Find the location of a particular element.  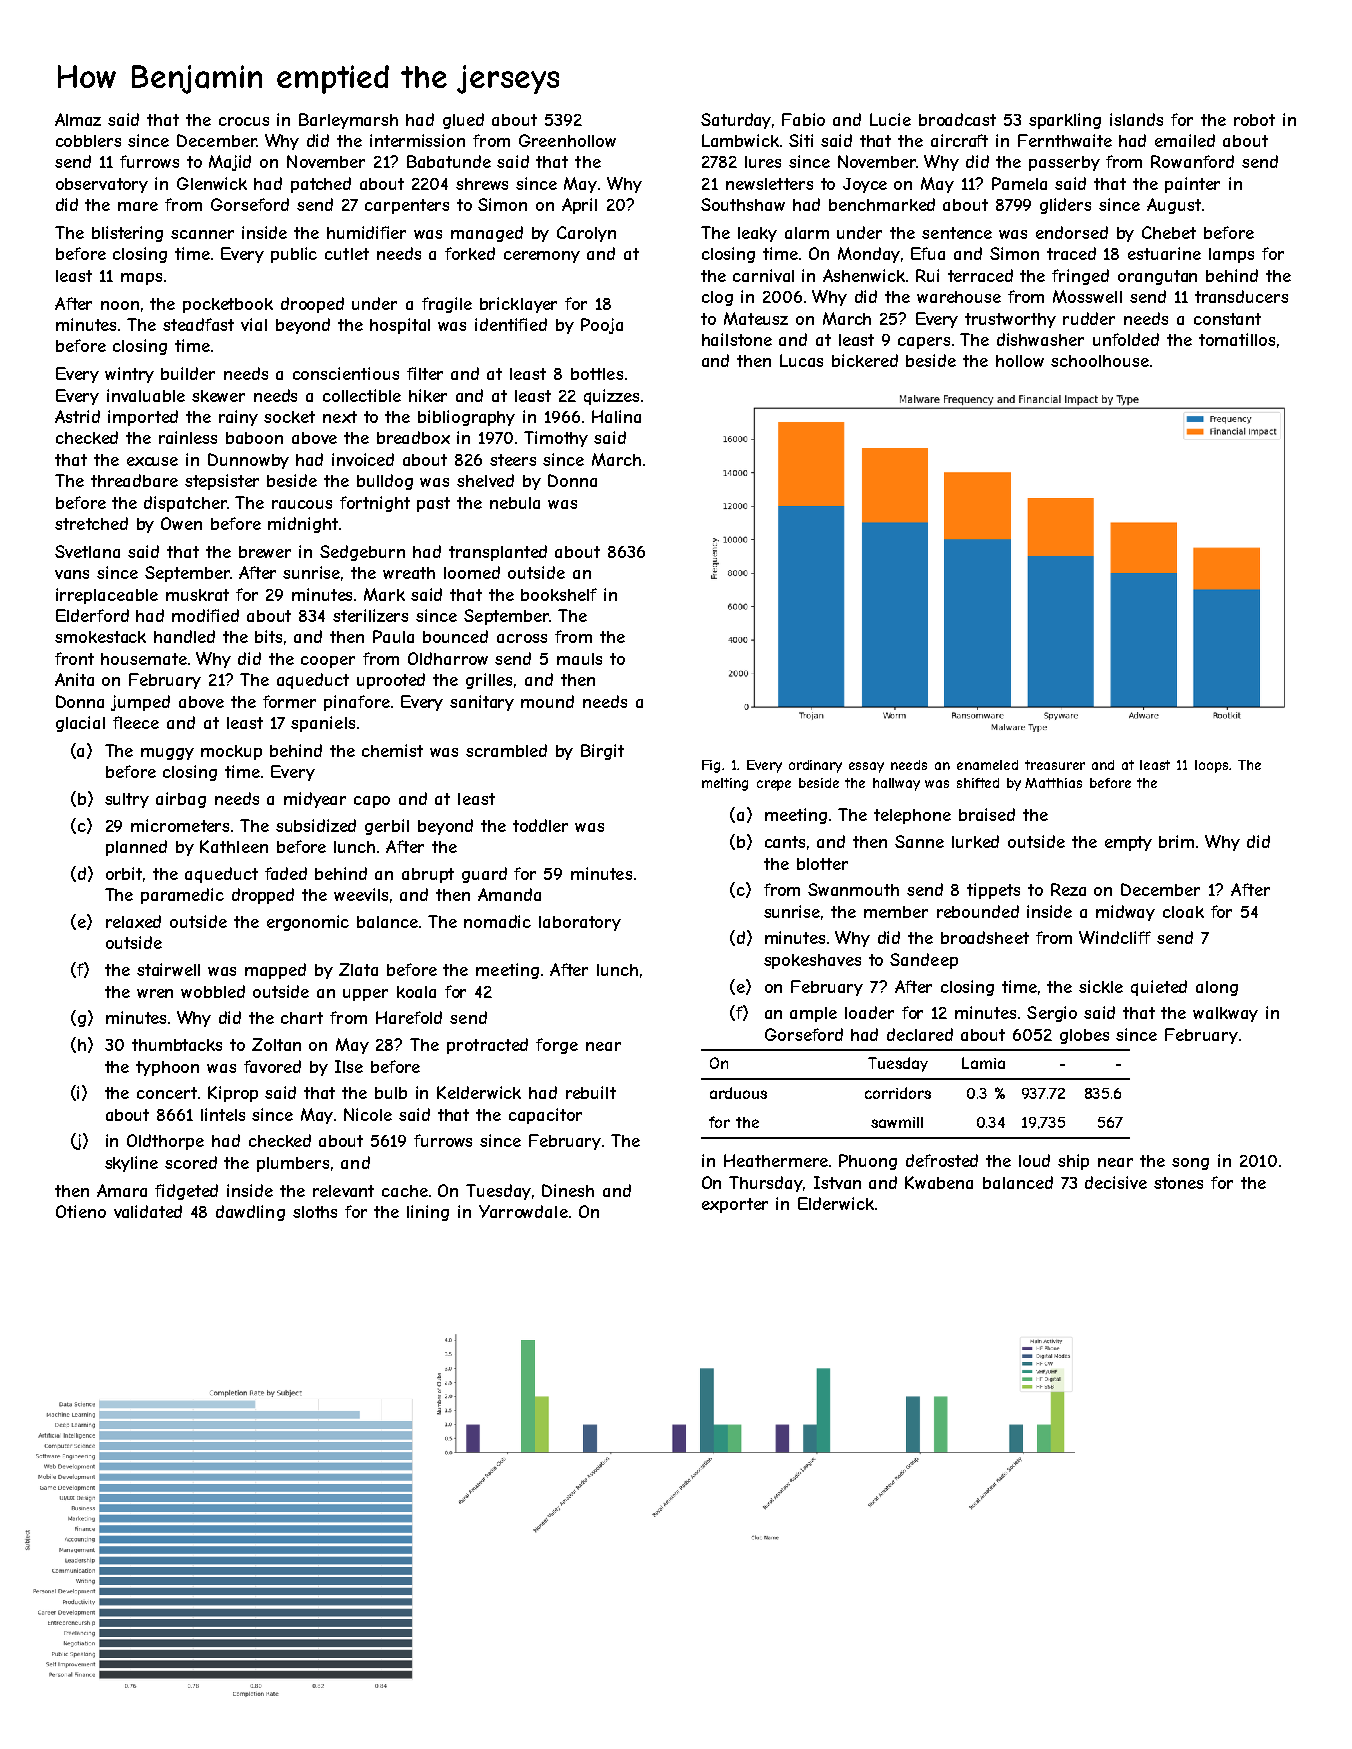

Halina is located at coordinates (616, 416).
